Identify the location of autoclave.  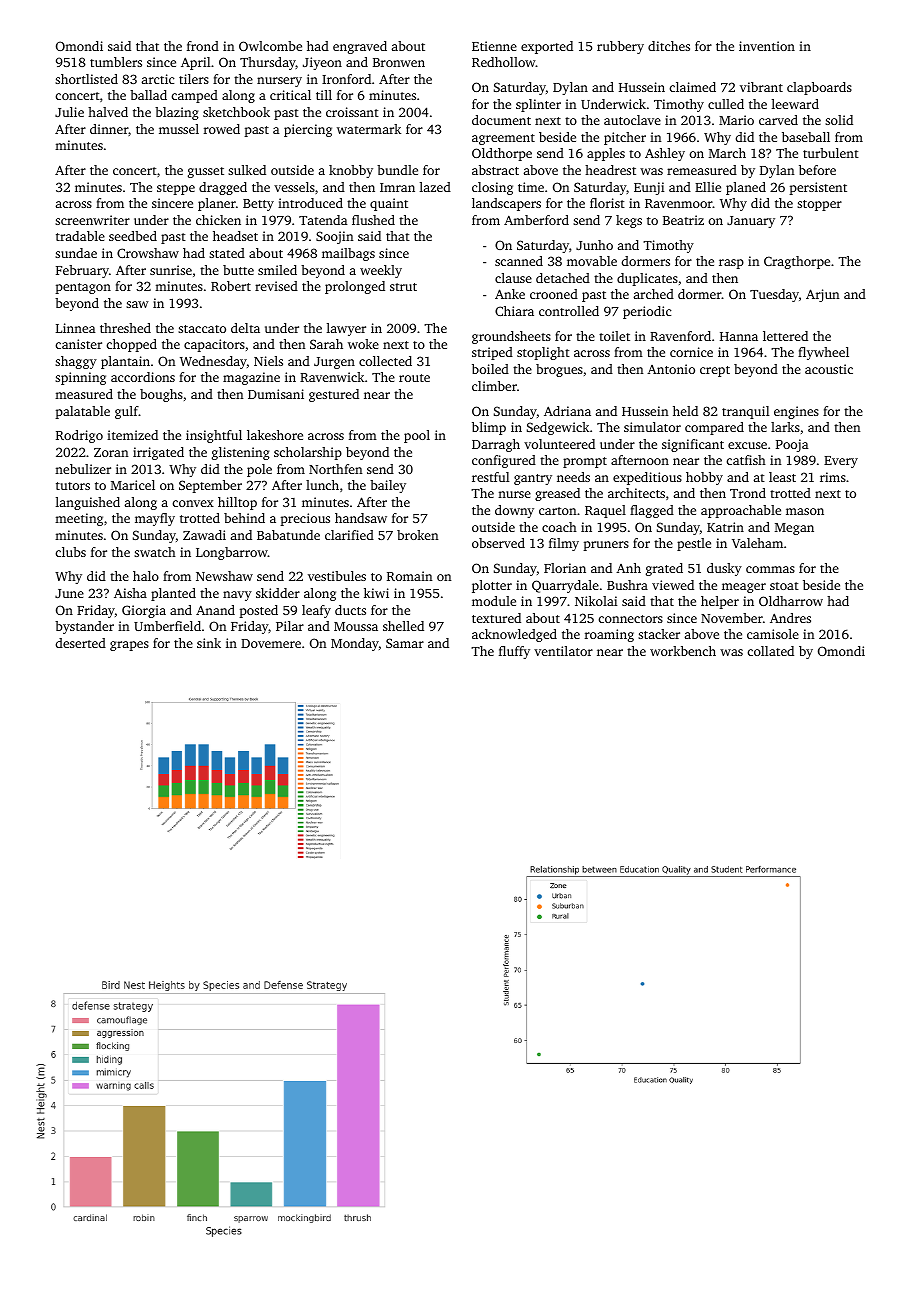
(632, 120).
